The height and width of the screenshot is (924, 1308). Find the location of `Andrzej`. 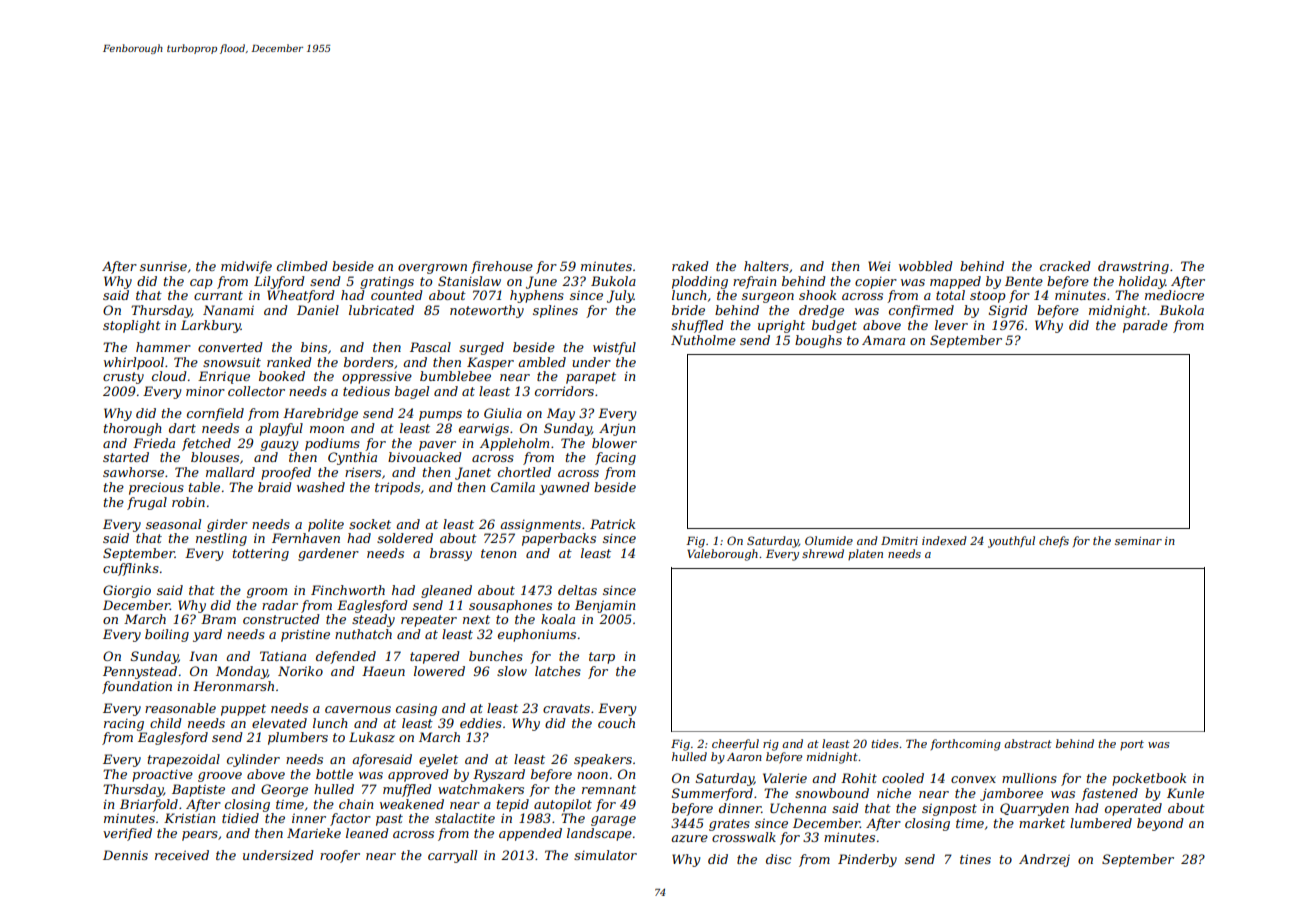

Andrzej is located at coordinates (1044, 860).
